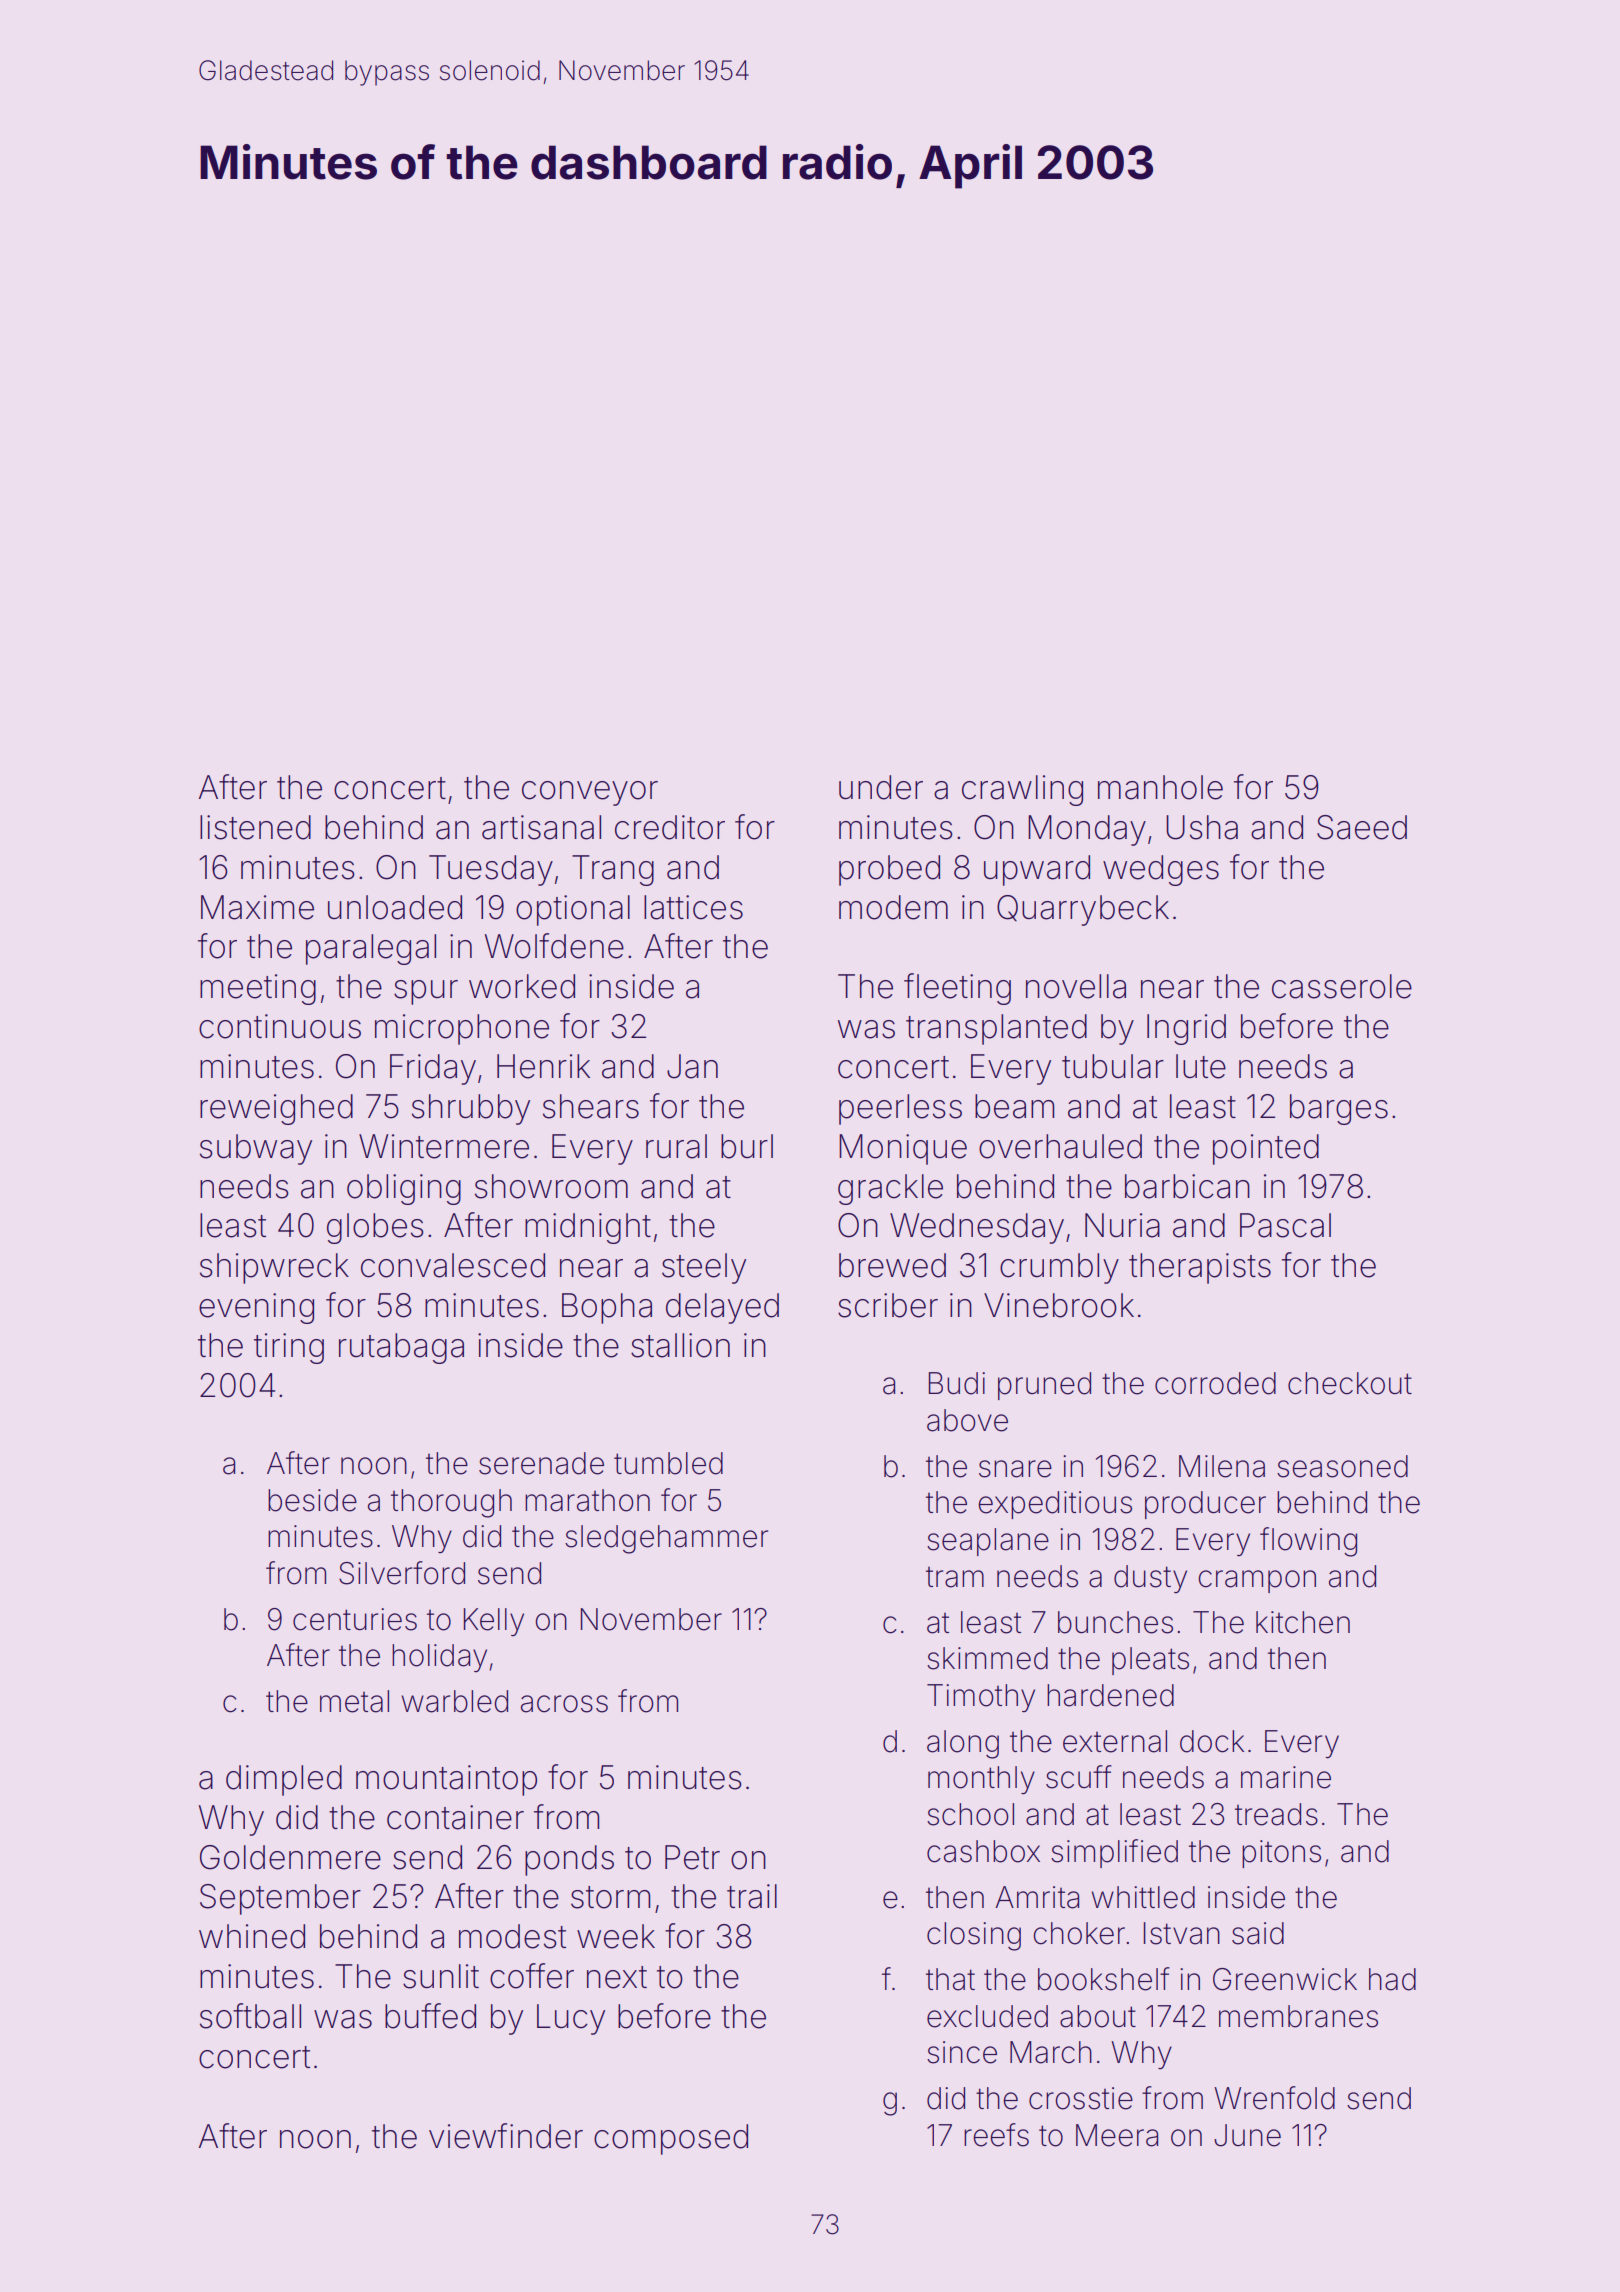 The height and width of the document is (2292, 1620). What do you see at coordinates (1286, 1777) in the document?
I see `marine` at bounding box center [1286, 1777].
